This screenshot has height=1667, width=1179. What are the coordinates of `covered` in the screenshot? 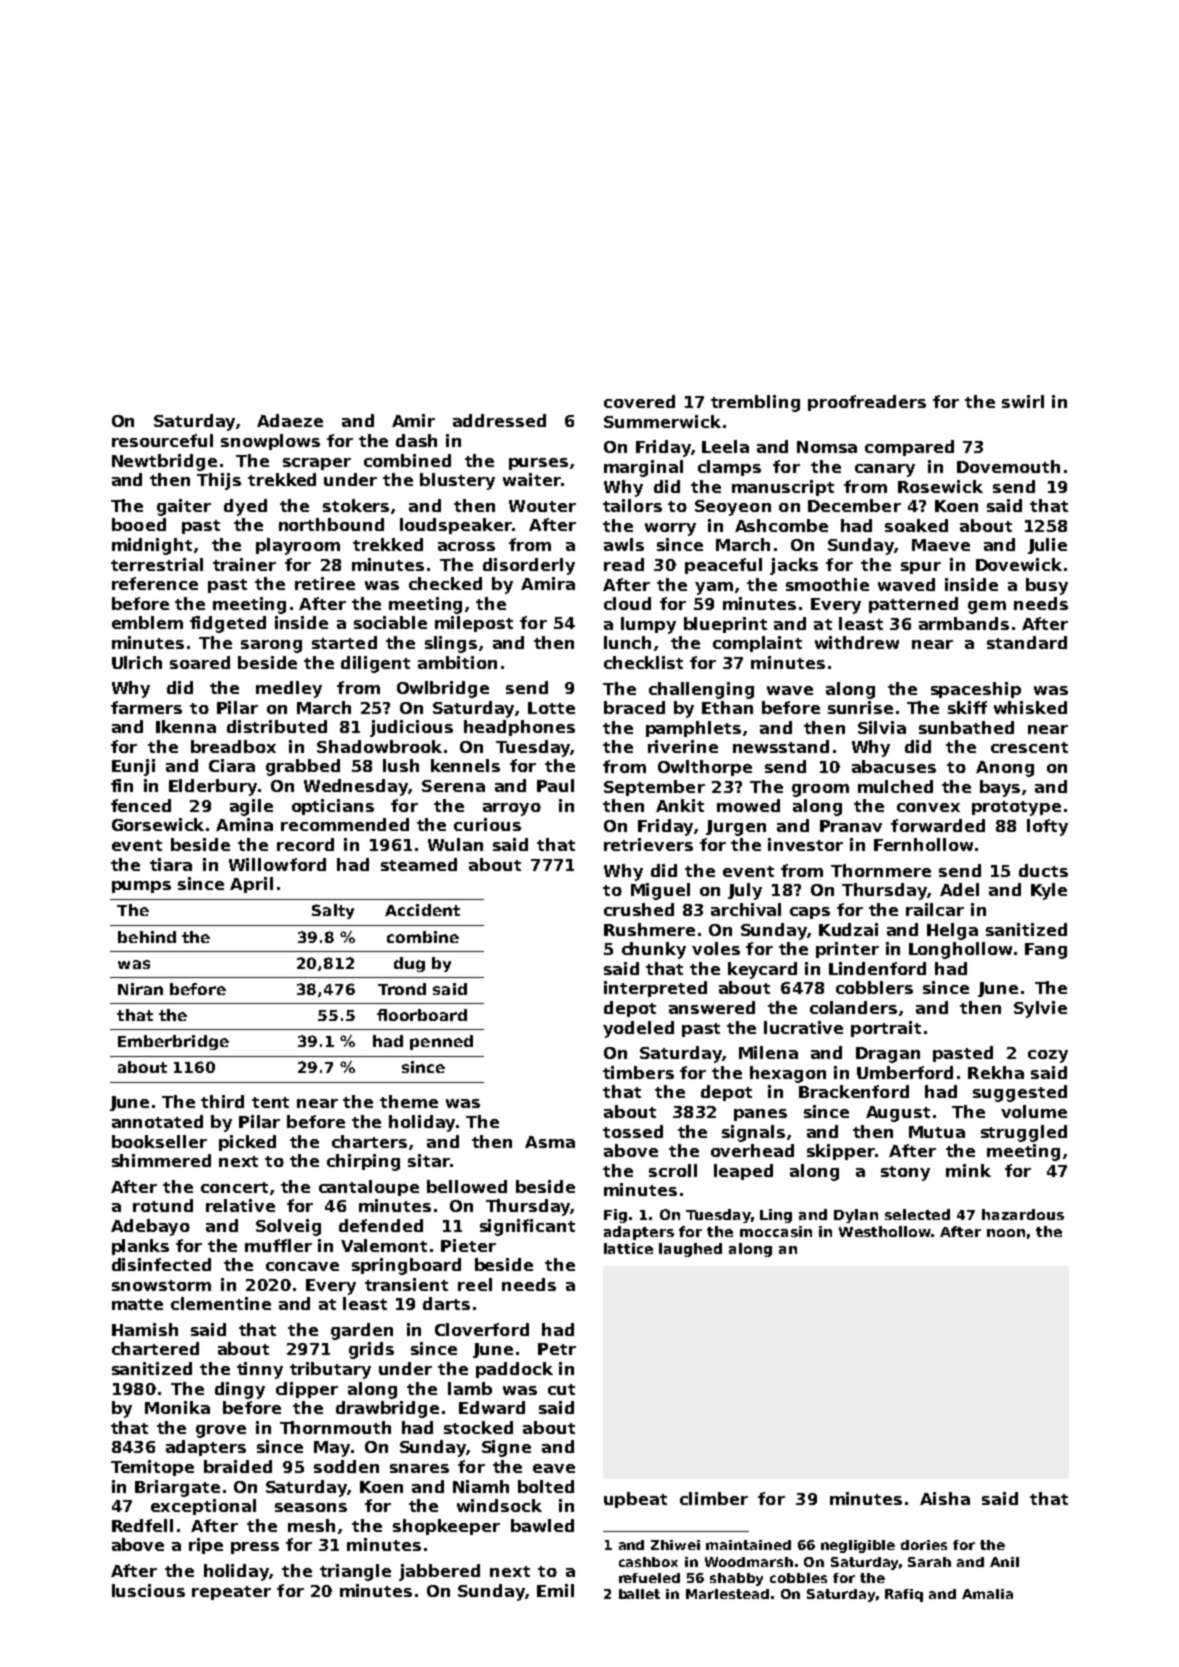 It's located at (639, 401).
